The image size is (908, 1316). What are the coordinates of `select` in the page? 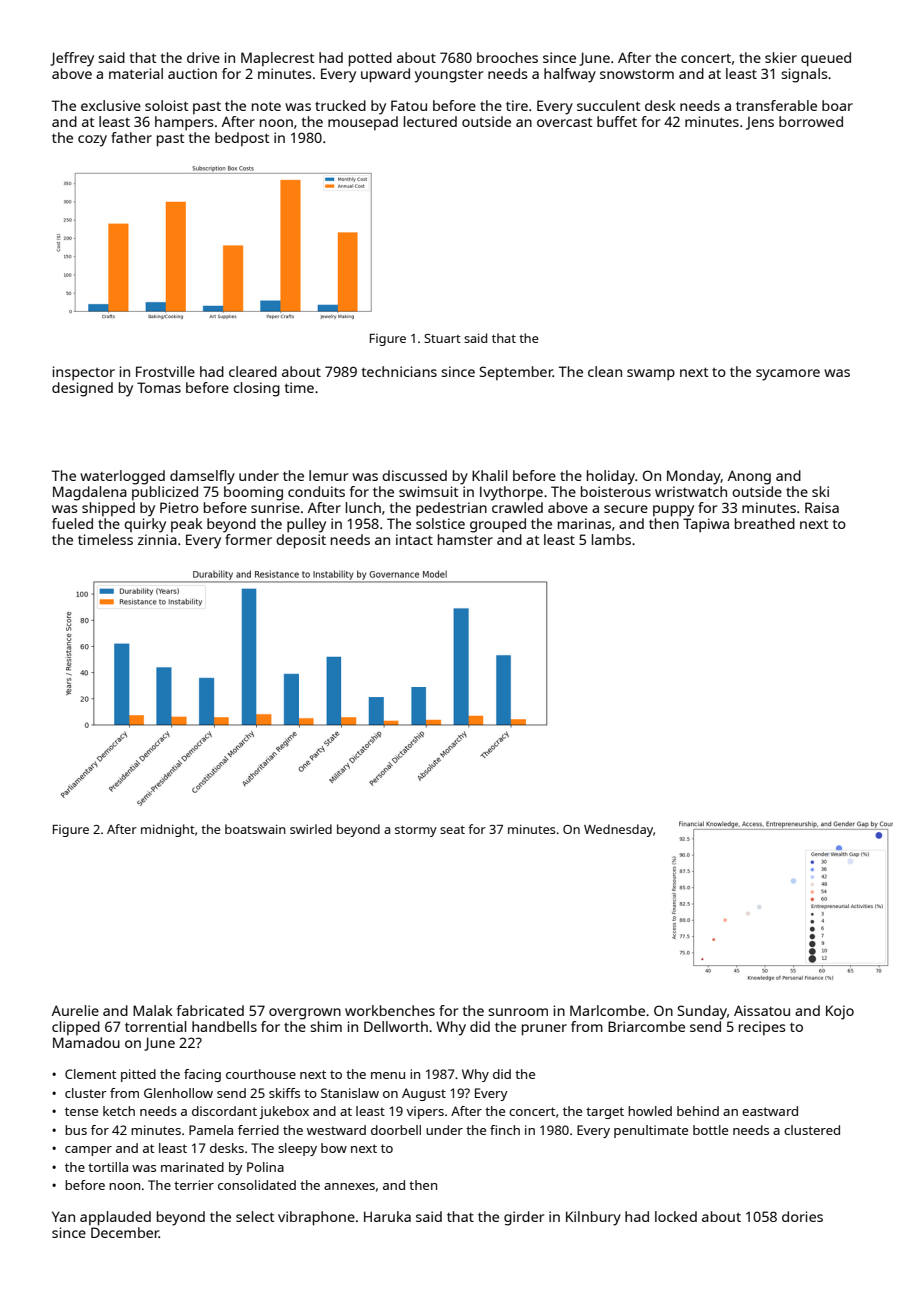 It's located at (255, 1216).
